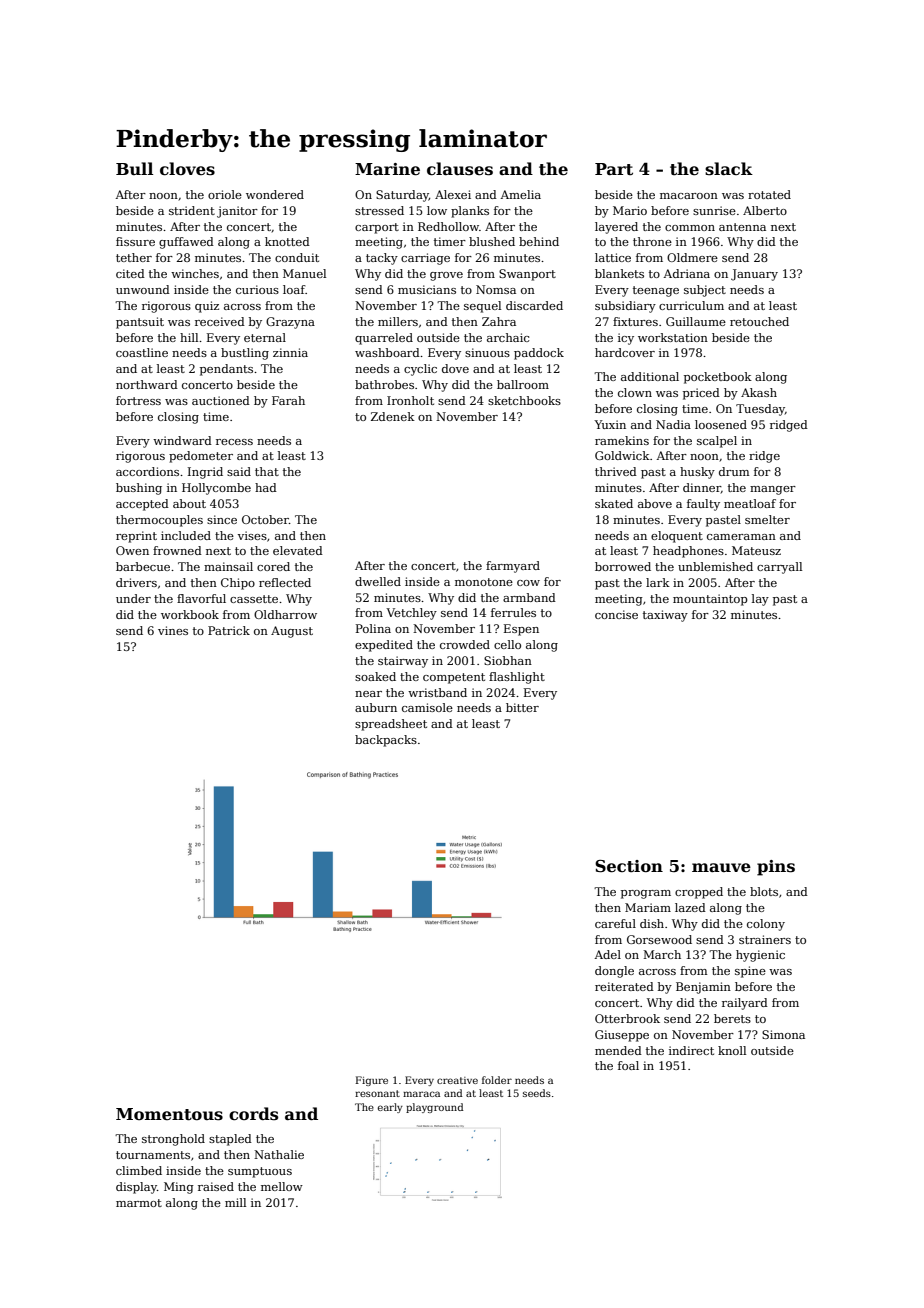 The width and height of the page is (924, 1308). I want to click on early, so click(390, 1108).
